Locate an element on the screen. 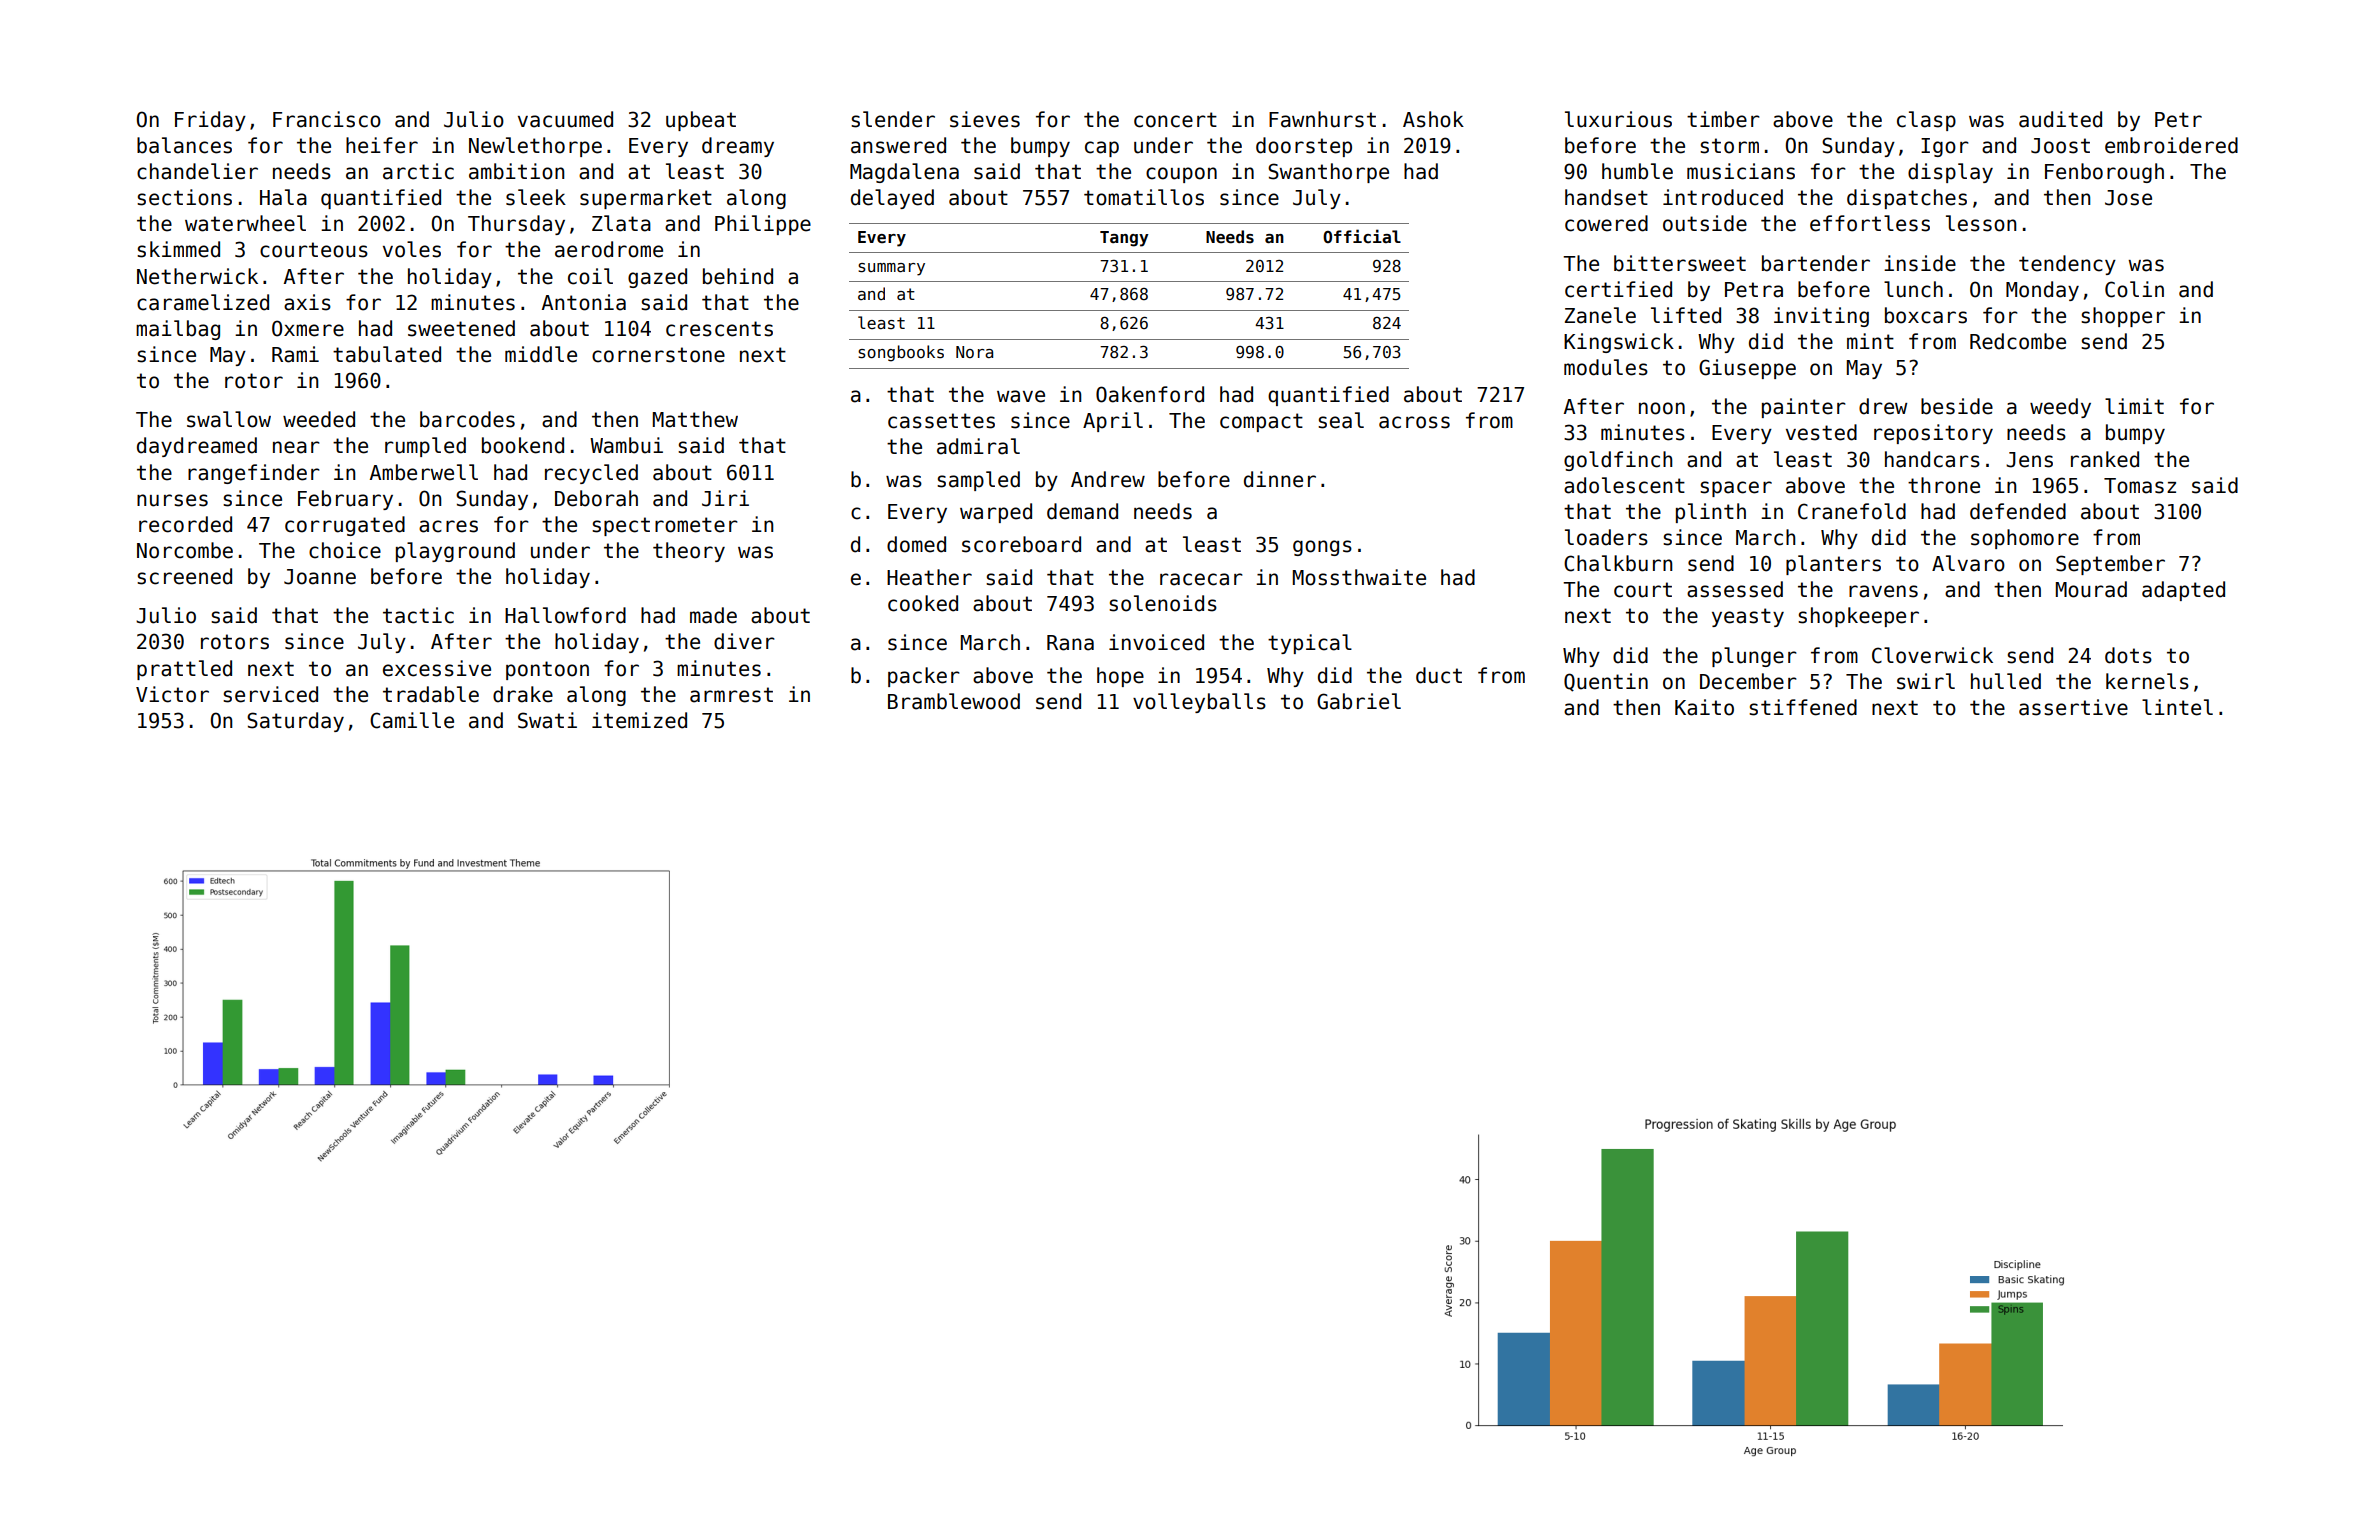 Image resolution: width=2380 pixels, height=1540 pixels. boxcars is located at coordinates (1926, 315).
